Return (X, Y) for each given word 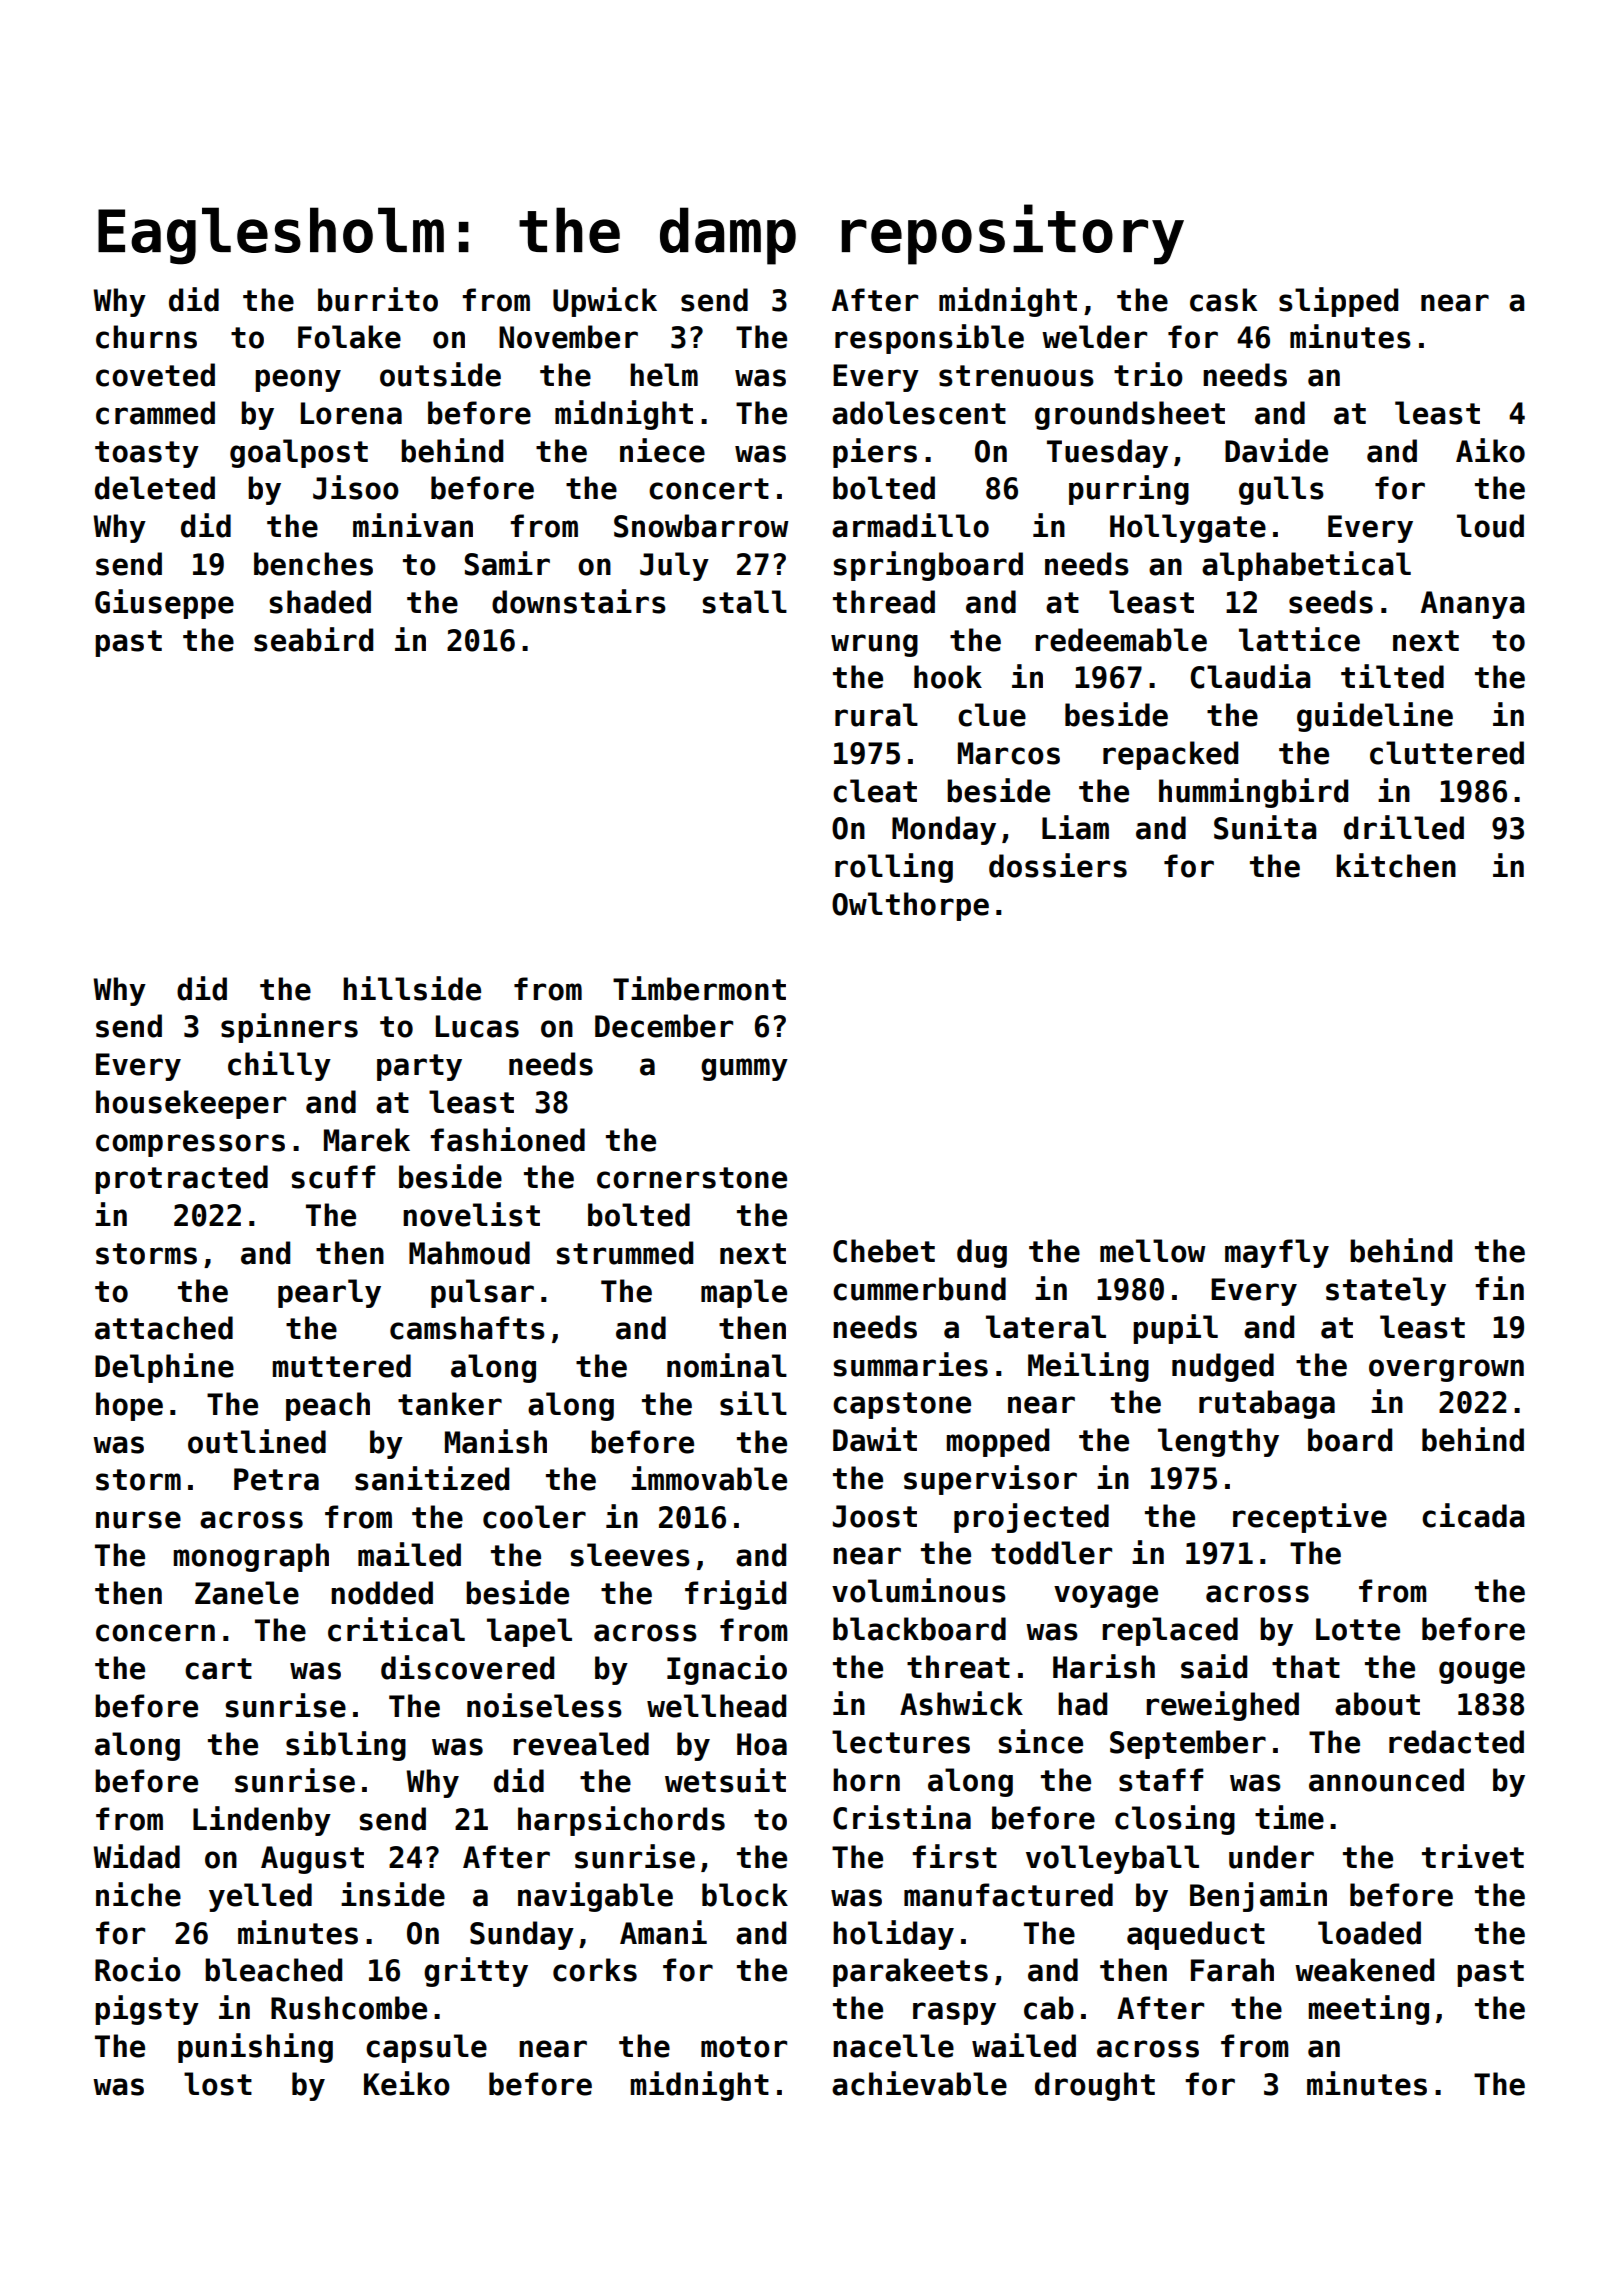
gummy (744, 1069)
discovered (467, 1667)
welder (1094, 337)
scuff (333, 1177)
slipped (1338, 302)
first (954, 1856)
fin (1499, 1288)
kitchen (1396, 865)
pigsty (147, 2010)
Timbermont (699, 988)
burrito (378, 299)
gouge (1482, 1672)
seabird (313, 639)
